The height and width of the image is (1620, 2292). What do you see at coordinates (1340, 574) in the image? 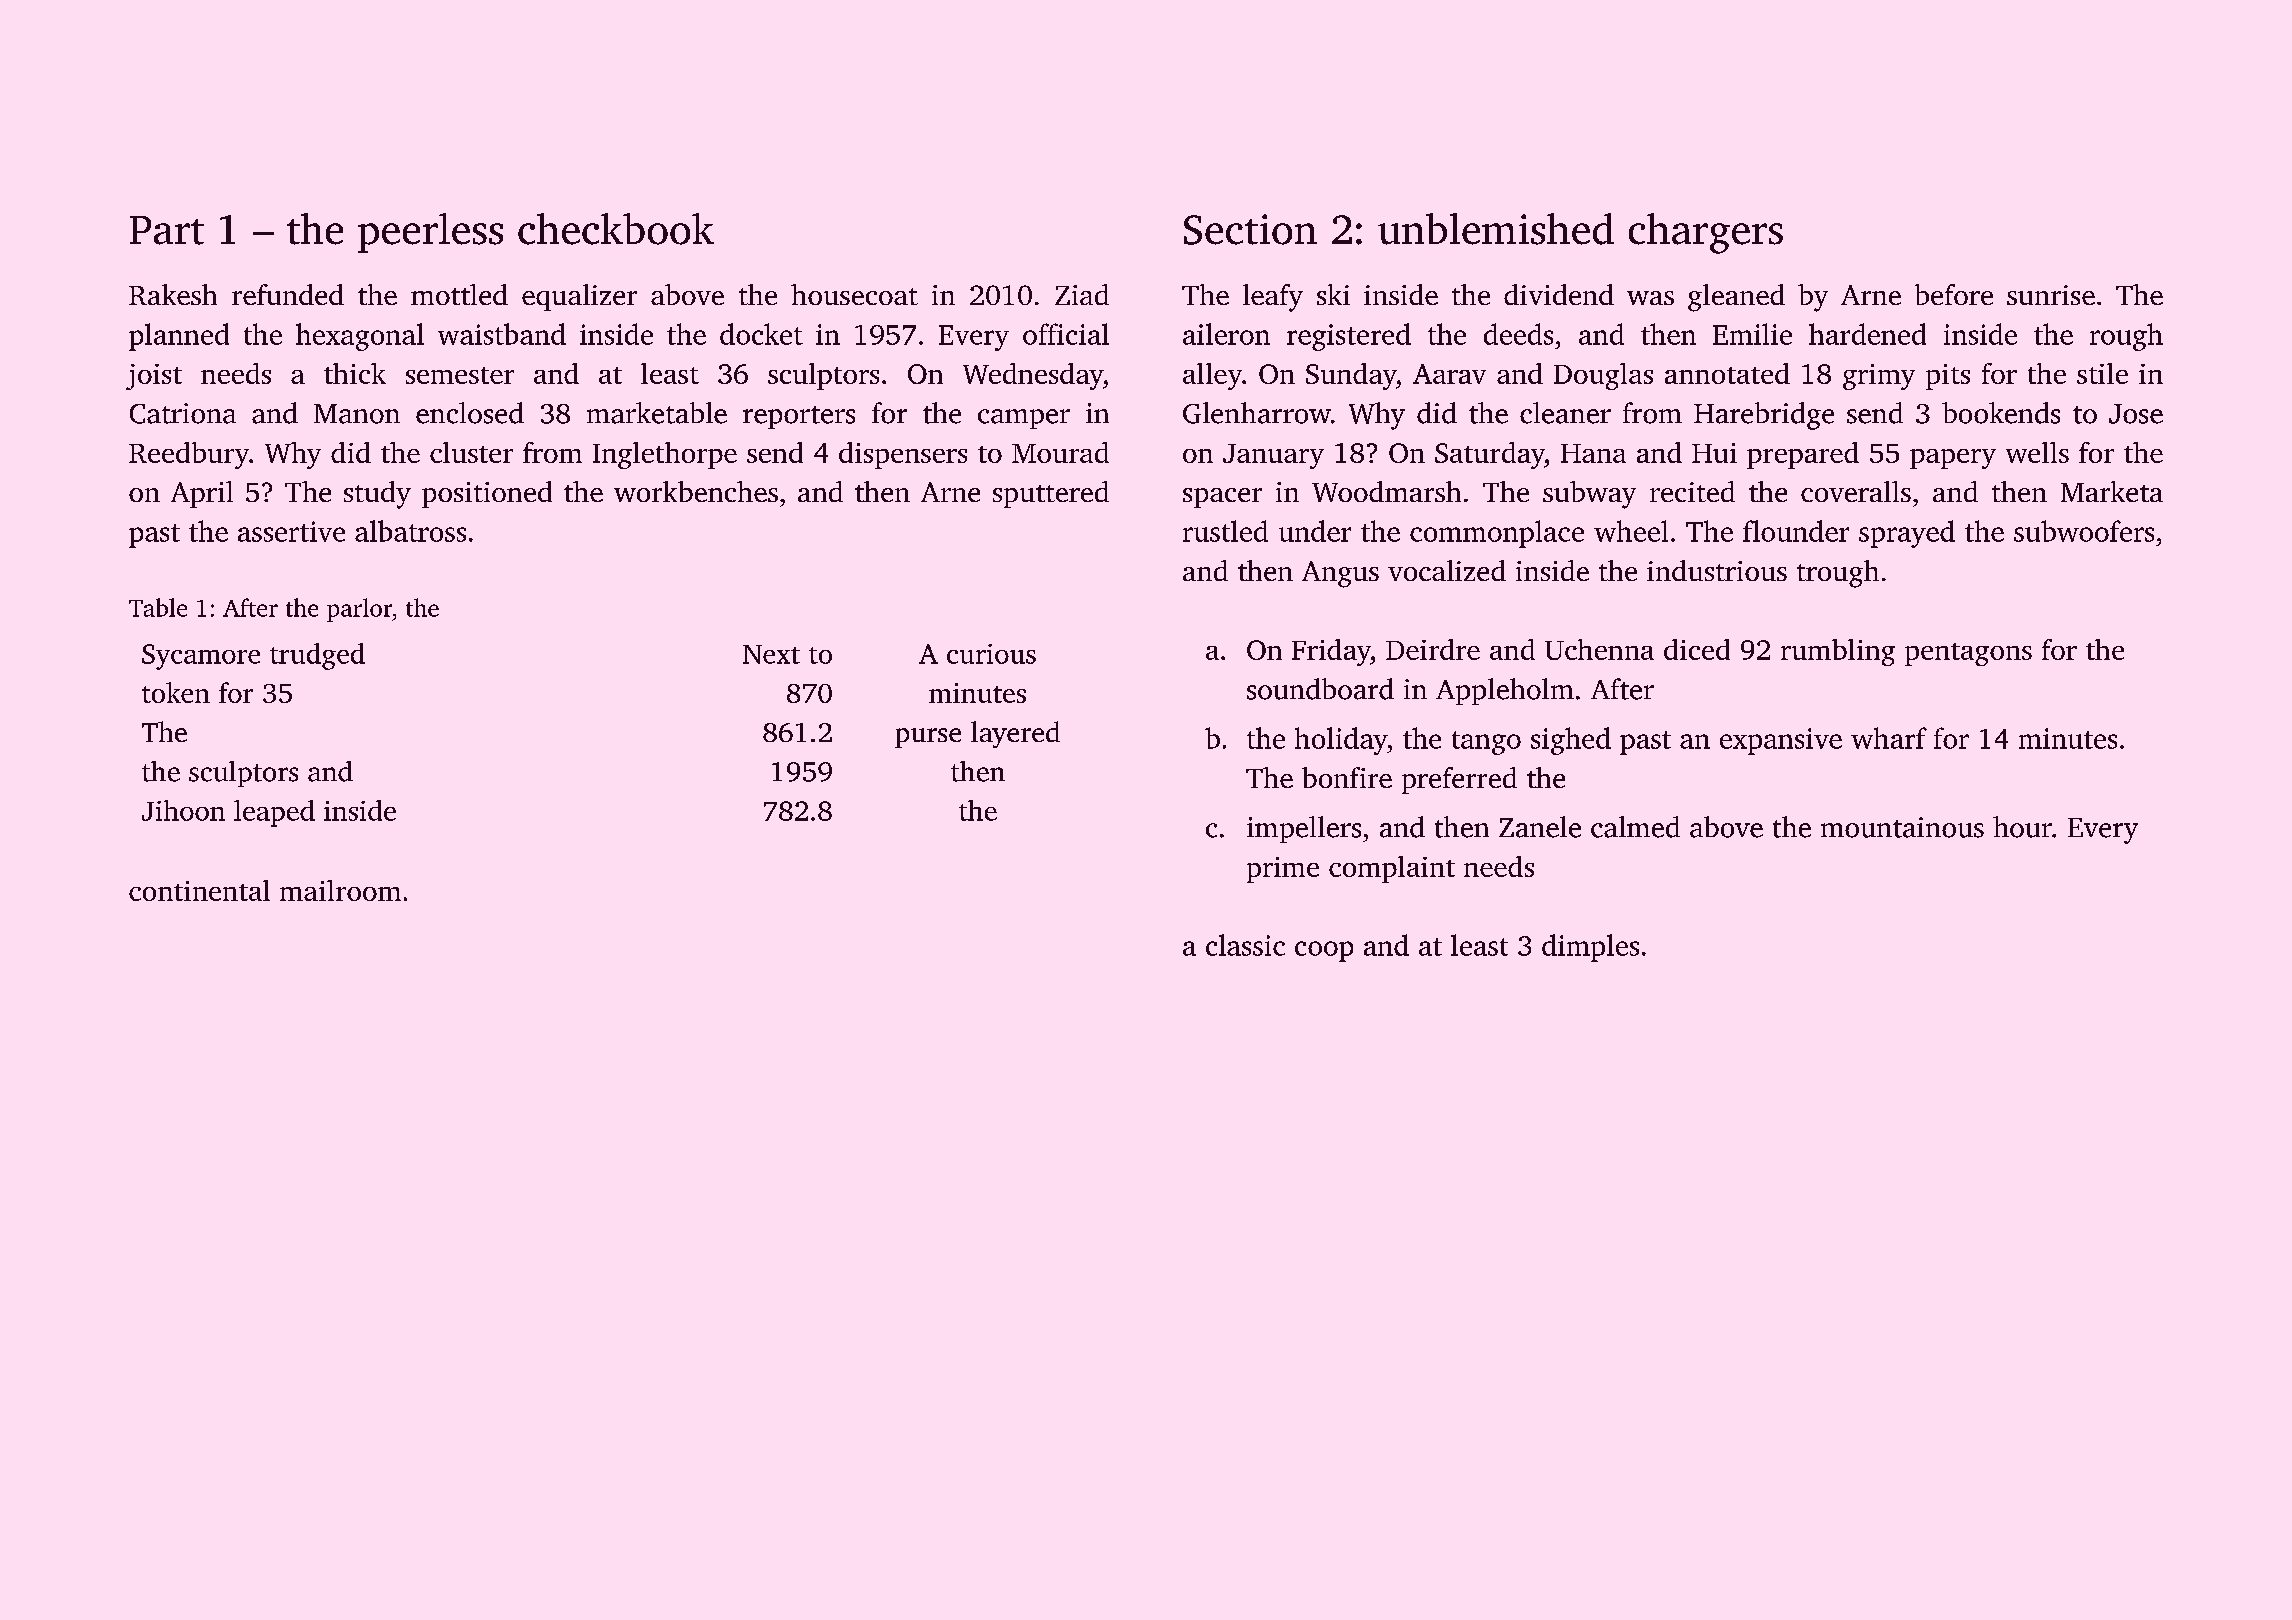
I see `Angus` at bounding box center [1340, 574].
